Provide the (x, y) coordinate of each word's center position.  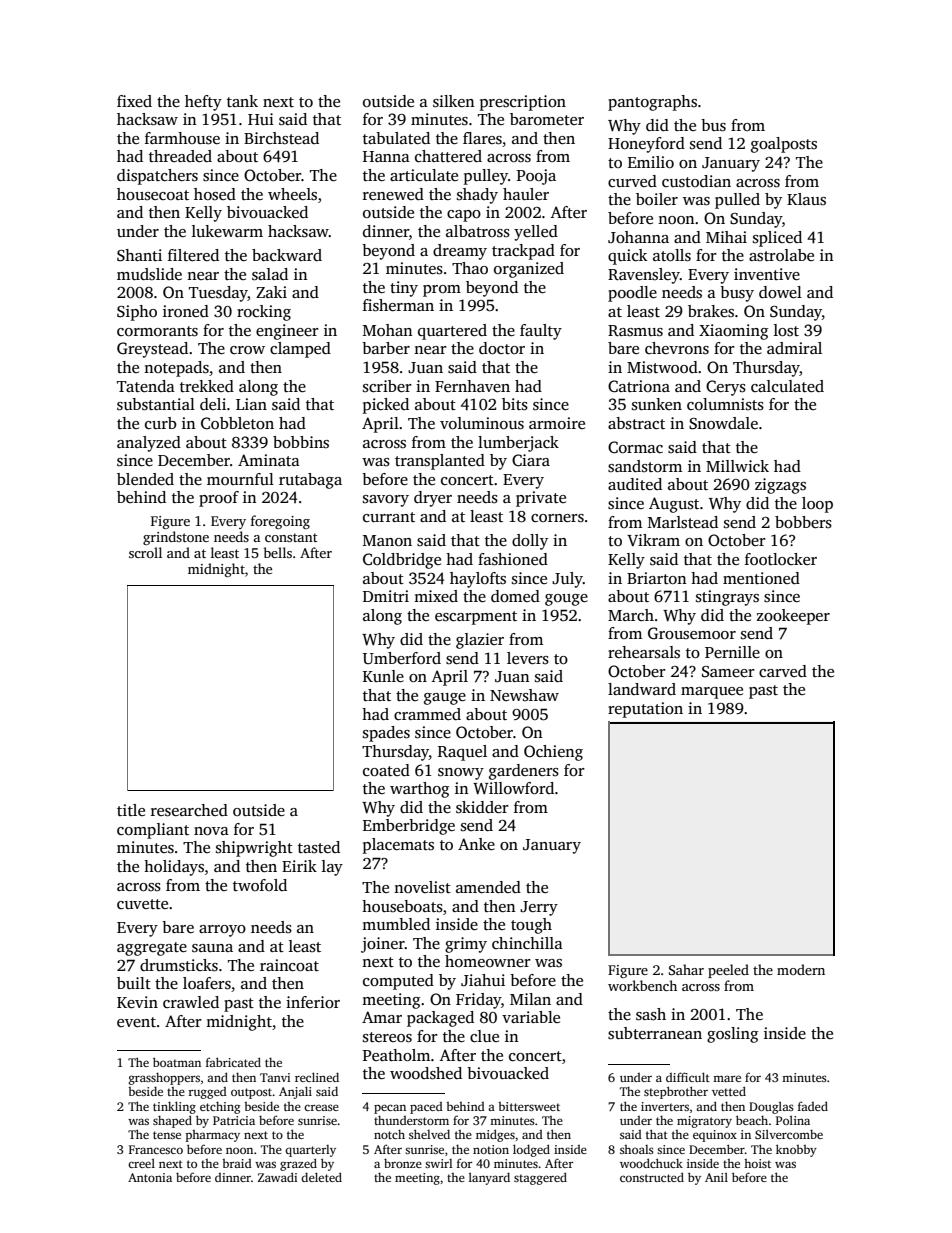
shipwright (254, 849)
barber (386, 348)
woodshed (426, 1073)
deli (213, 404)
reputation (645, 710)
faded (813, 1106)
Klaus (806, 199)
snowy (461, 774)
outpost (251, 1093)
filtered (193, 255)
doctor (502, 348)
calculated (787, 386)
